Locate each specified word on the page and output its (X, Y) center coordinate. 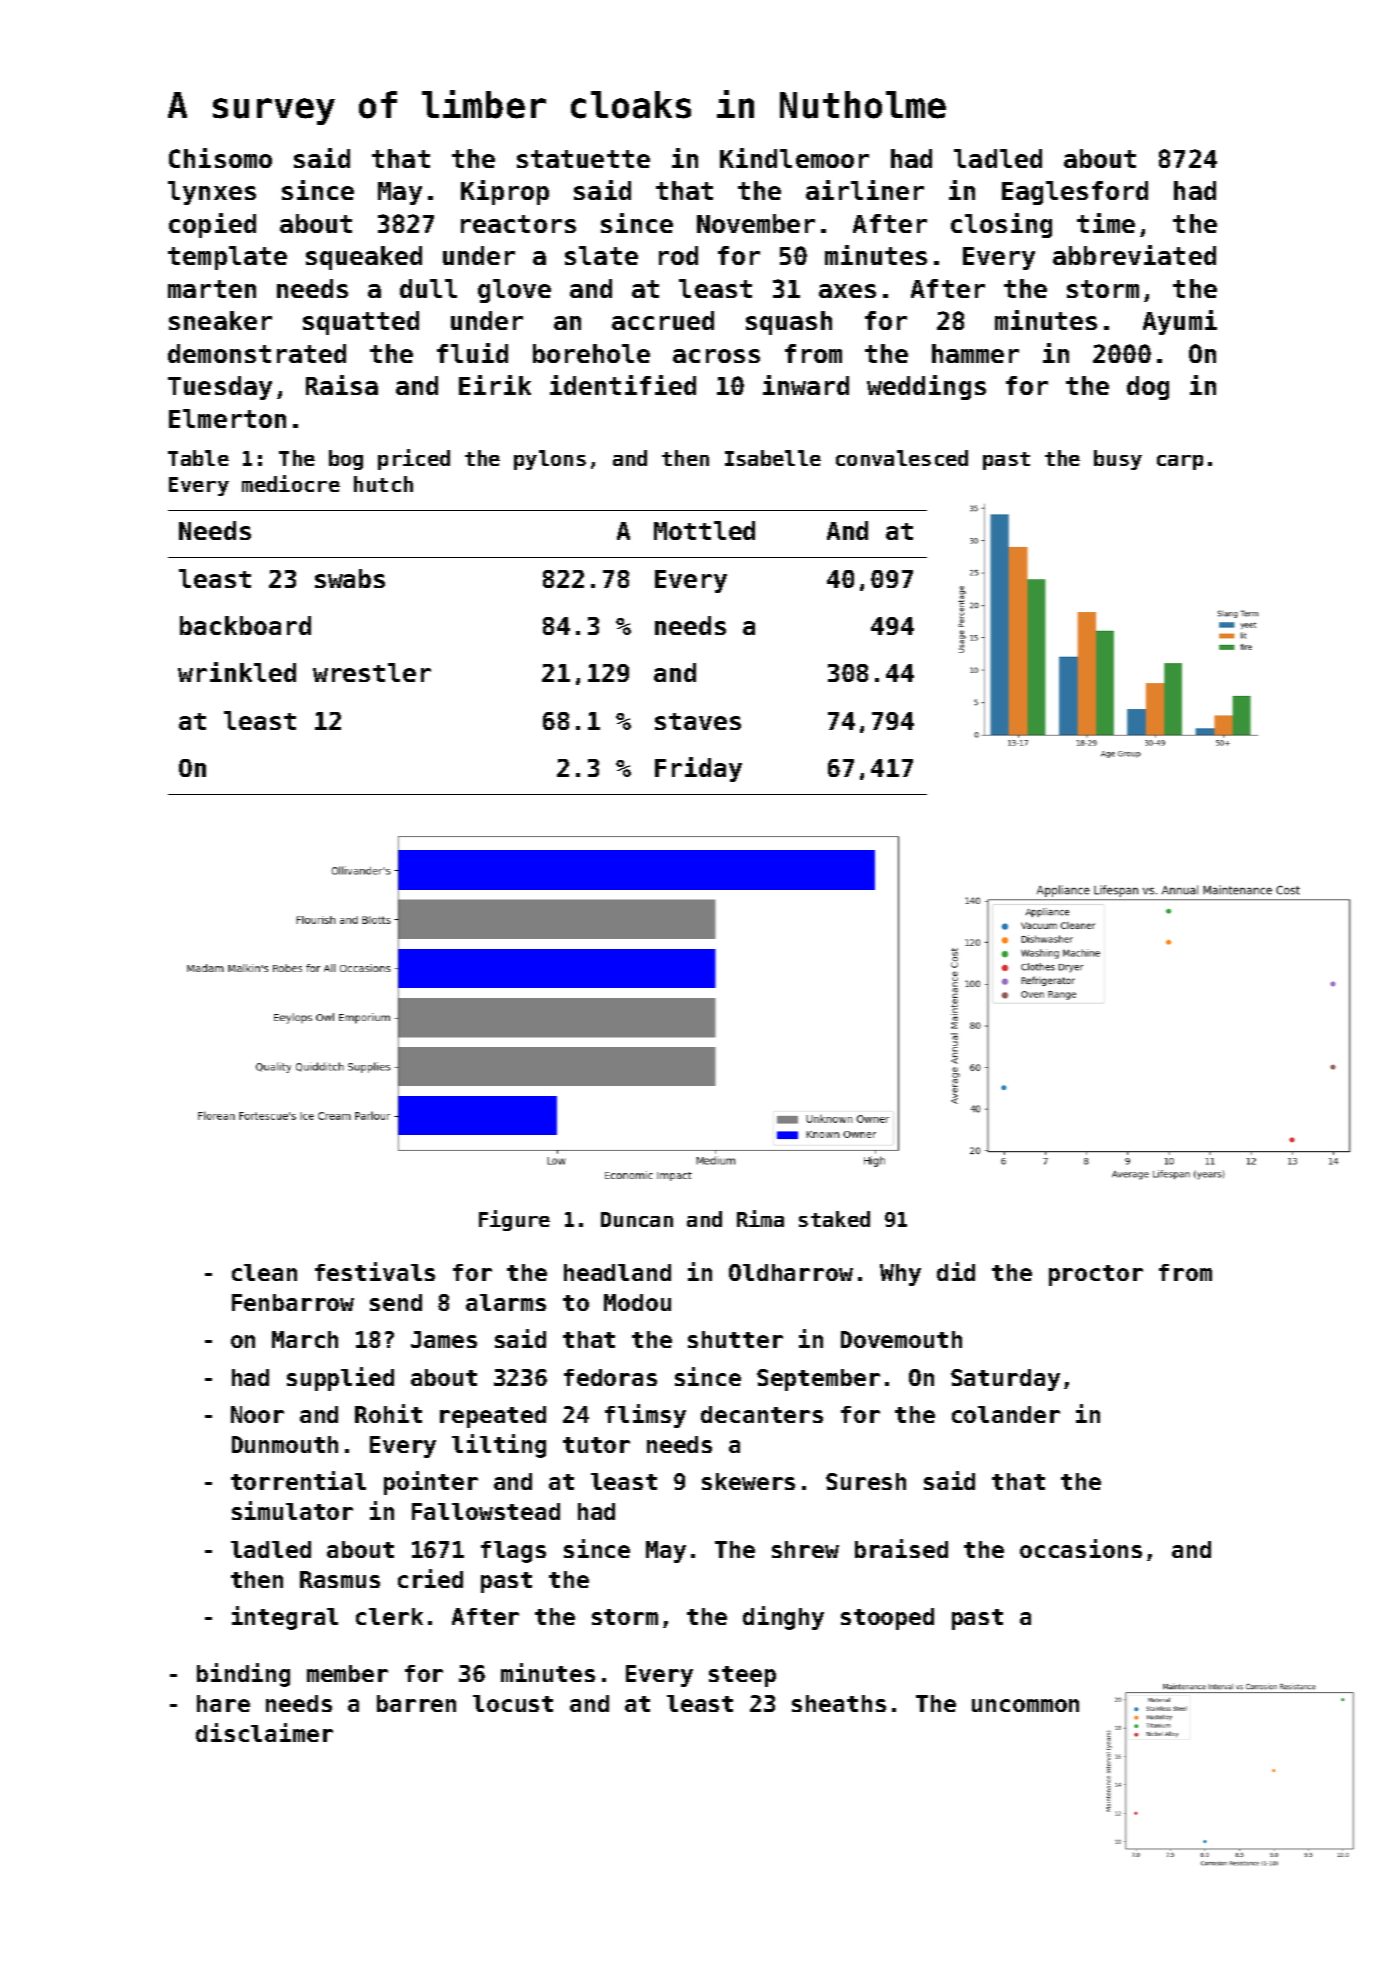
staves (698, 721)
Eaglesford (1075, 193)
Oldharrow (791, 1272)
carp (1180, 462)
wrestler (372, 672)
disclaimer (264, 1732)
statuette (583, 159)
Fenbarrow (293, 1302)
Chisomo (220, 158)
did (956, 1271)
